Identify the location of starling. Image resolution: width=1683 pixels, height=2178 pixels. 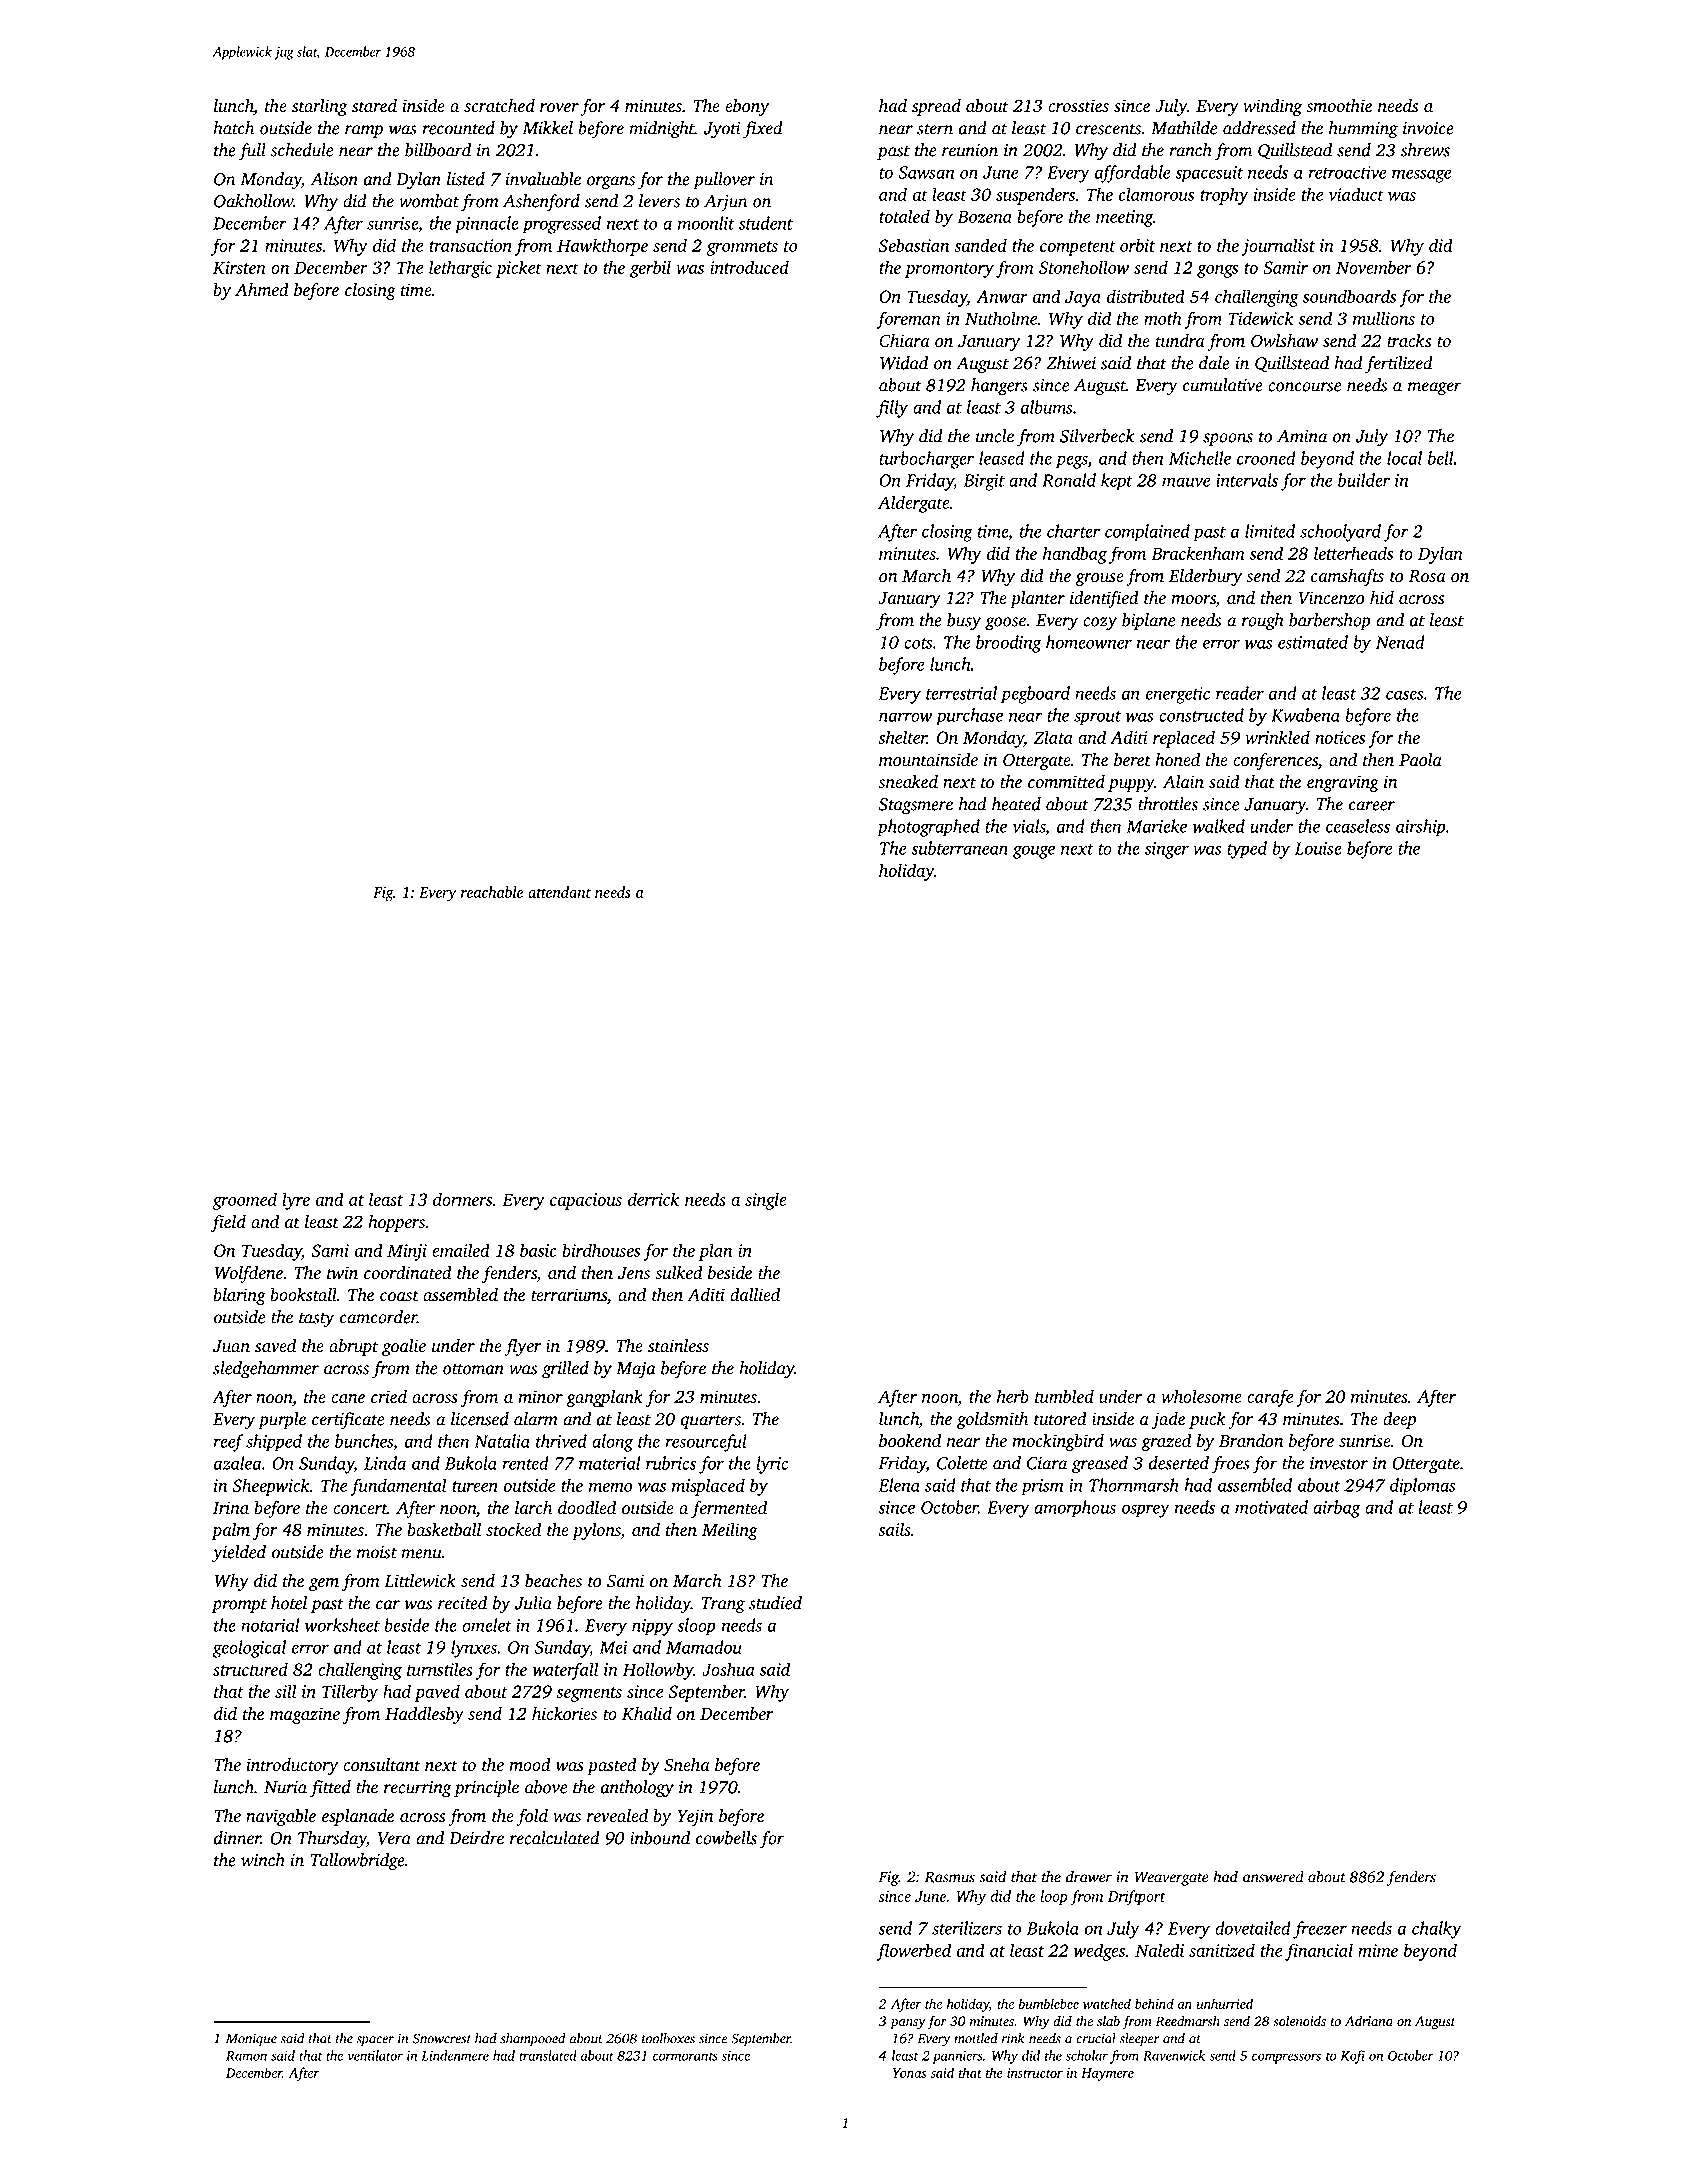
(319, 107).
